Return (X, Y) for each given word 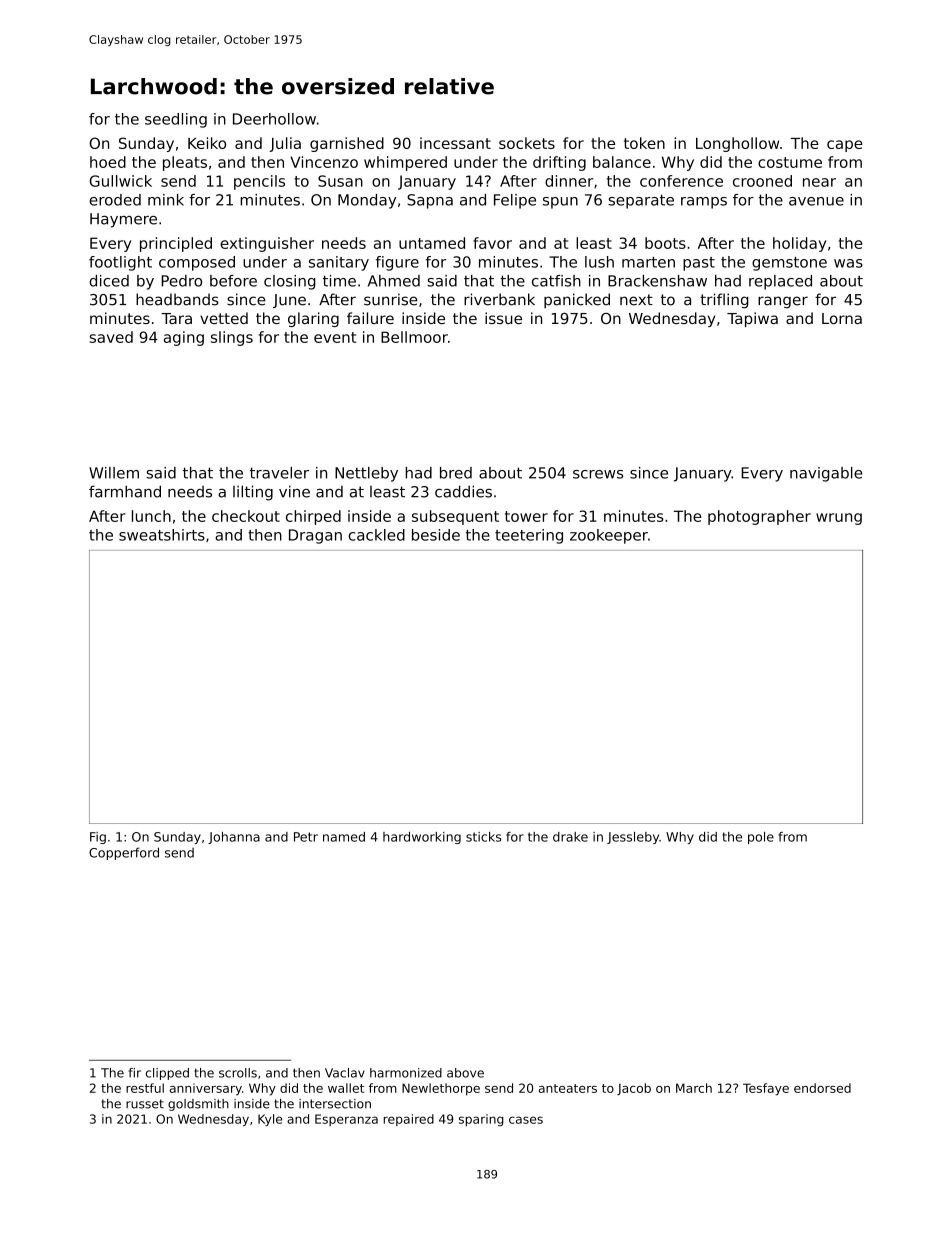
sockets (527, 143)
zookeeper (609, 536)
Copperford (124, 853)
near (819, 182)
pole (761, 838)
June (289, 301)
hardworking (422, 838)
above (465, 1073)
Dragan (315, 536)
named (344, 837)
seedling (176, 120)
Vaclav (345, 1073)
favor (492, 243)
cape (845, 146)
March (694, 1088)
